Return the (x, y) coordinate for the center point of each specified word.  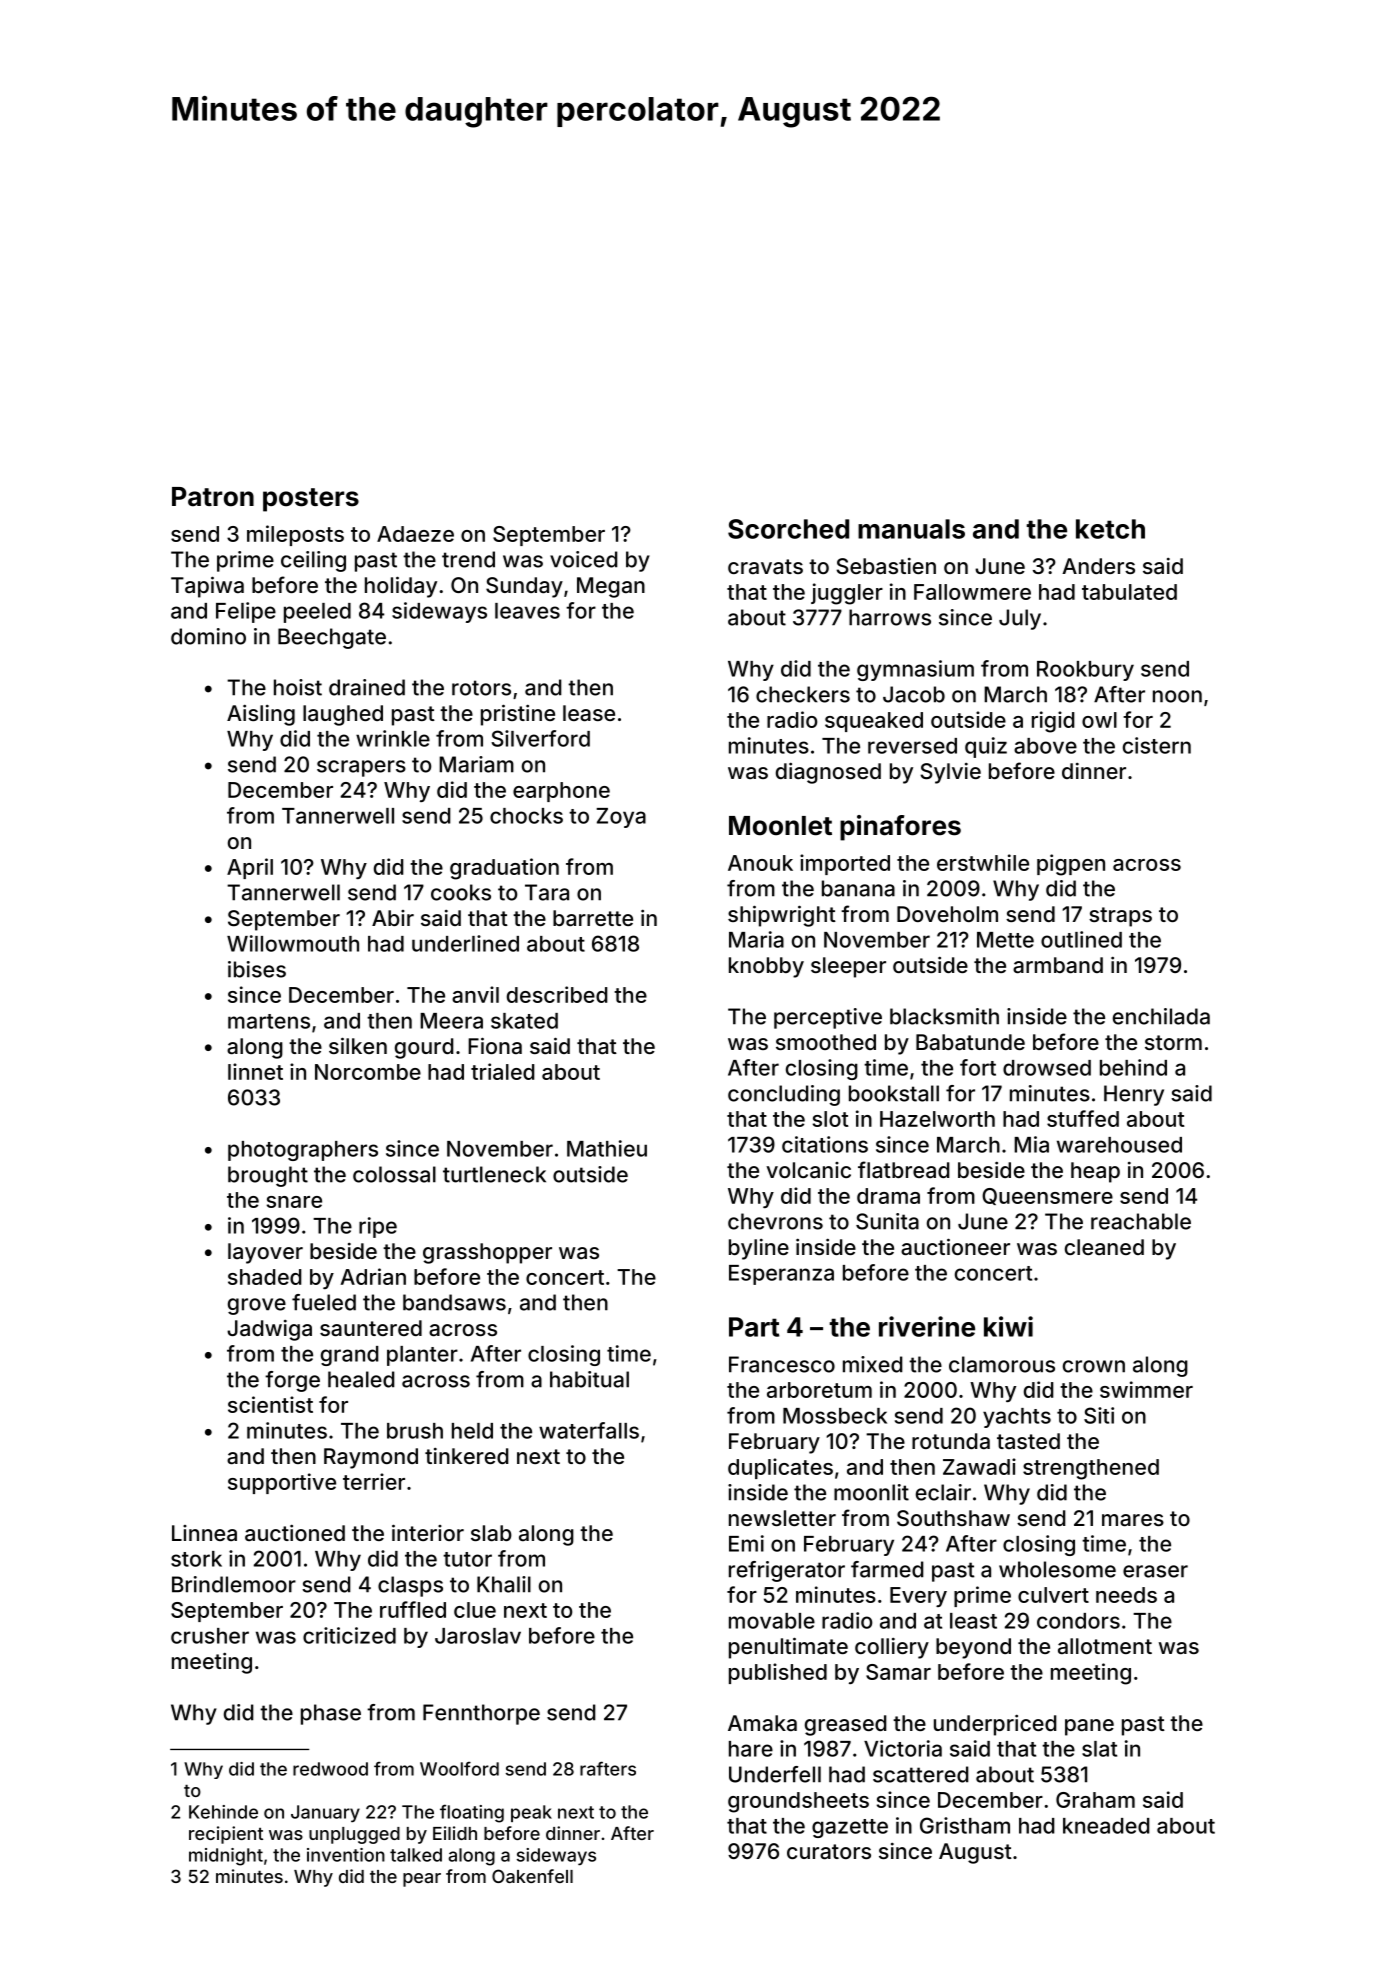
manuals (911, 529)
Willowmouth (293, 943)
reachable (1141, 1221)
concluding (784, 1095)
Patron (213, 497)
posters (311, 500)
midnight (226, 1857)
